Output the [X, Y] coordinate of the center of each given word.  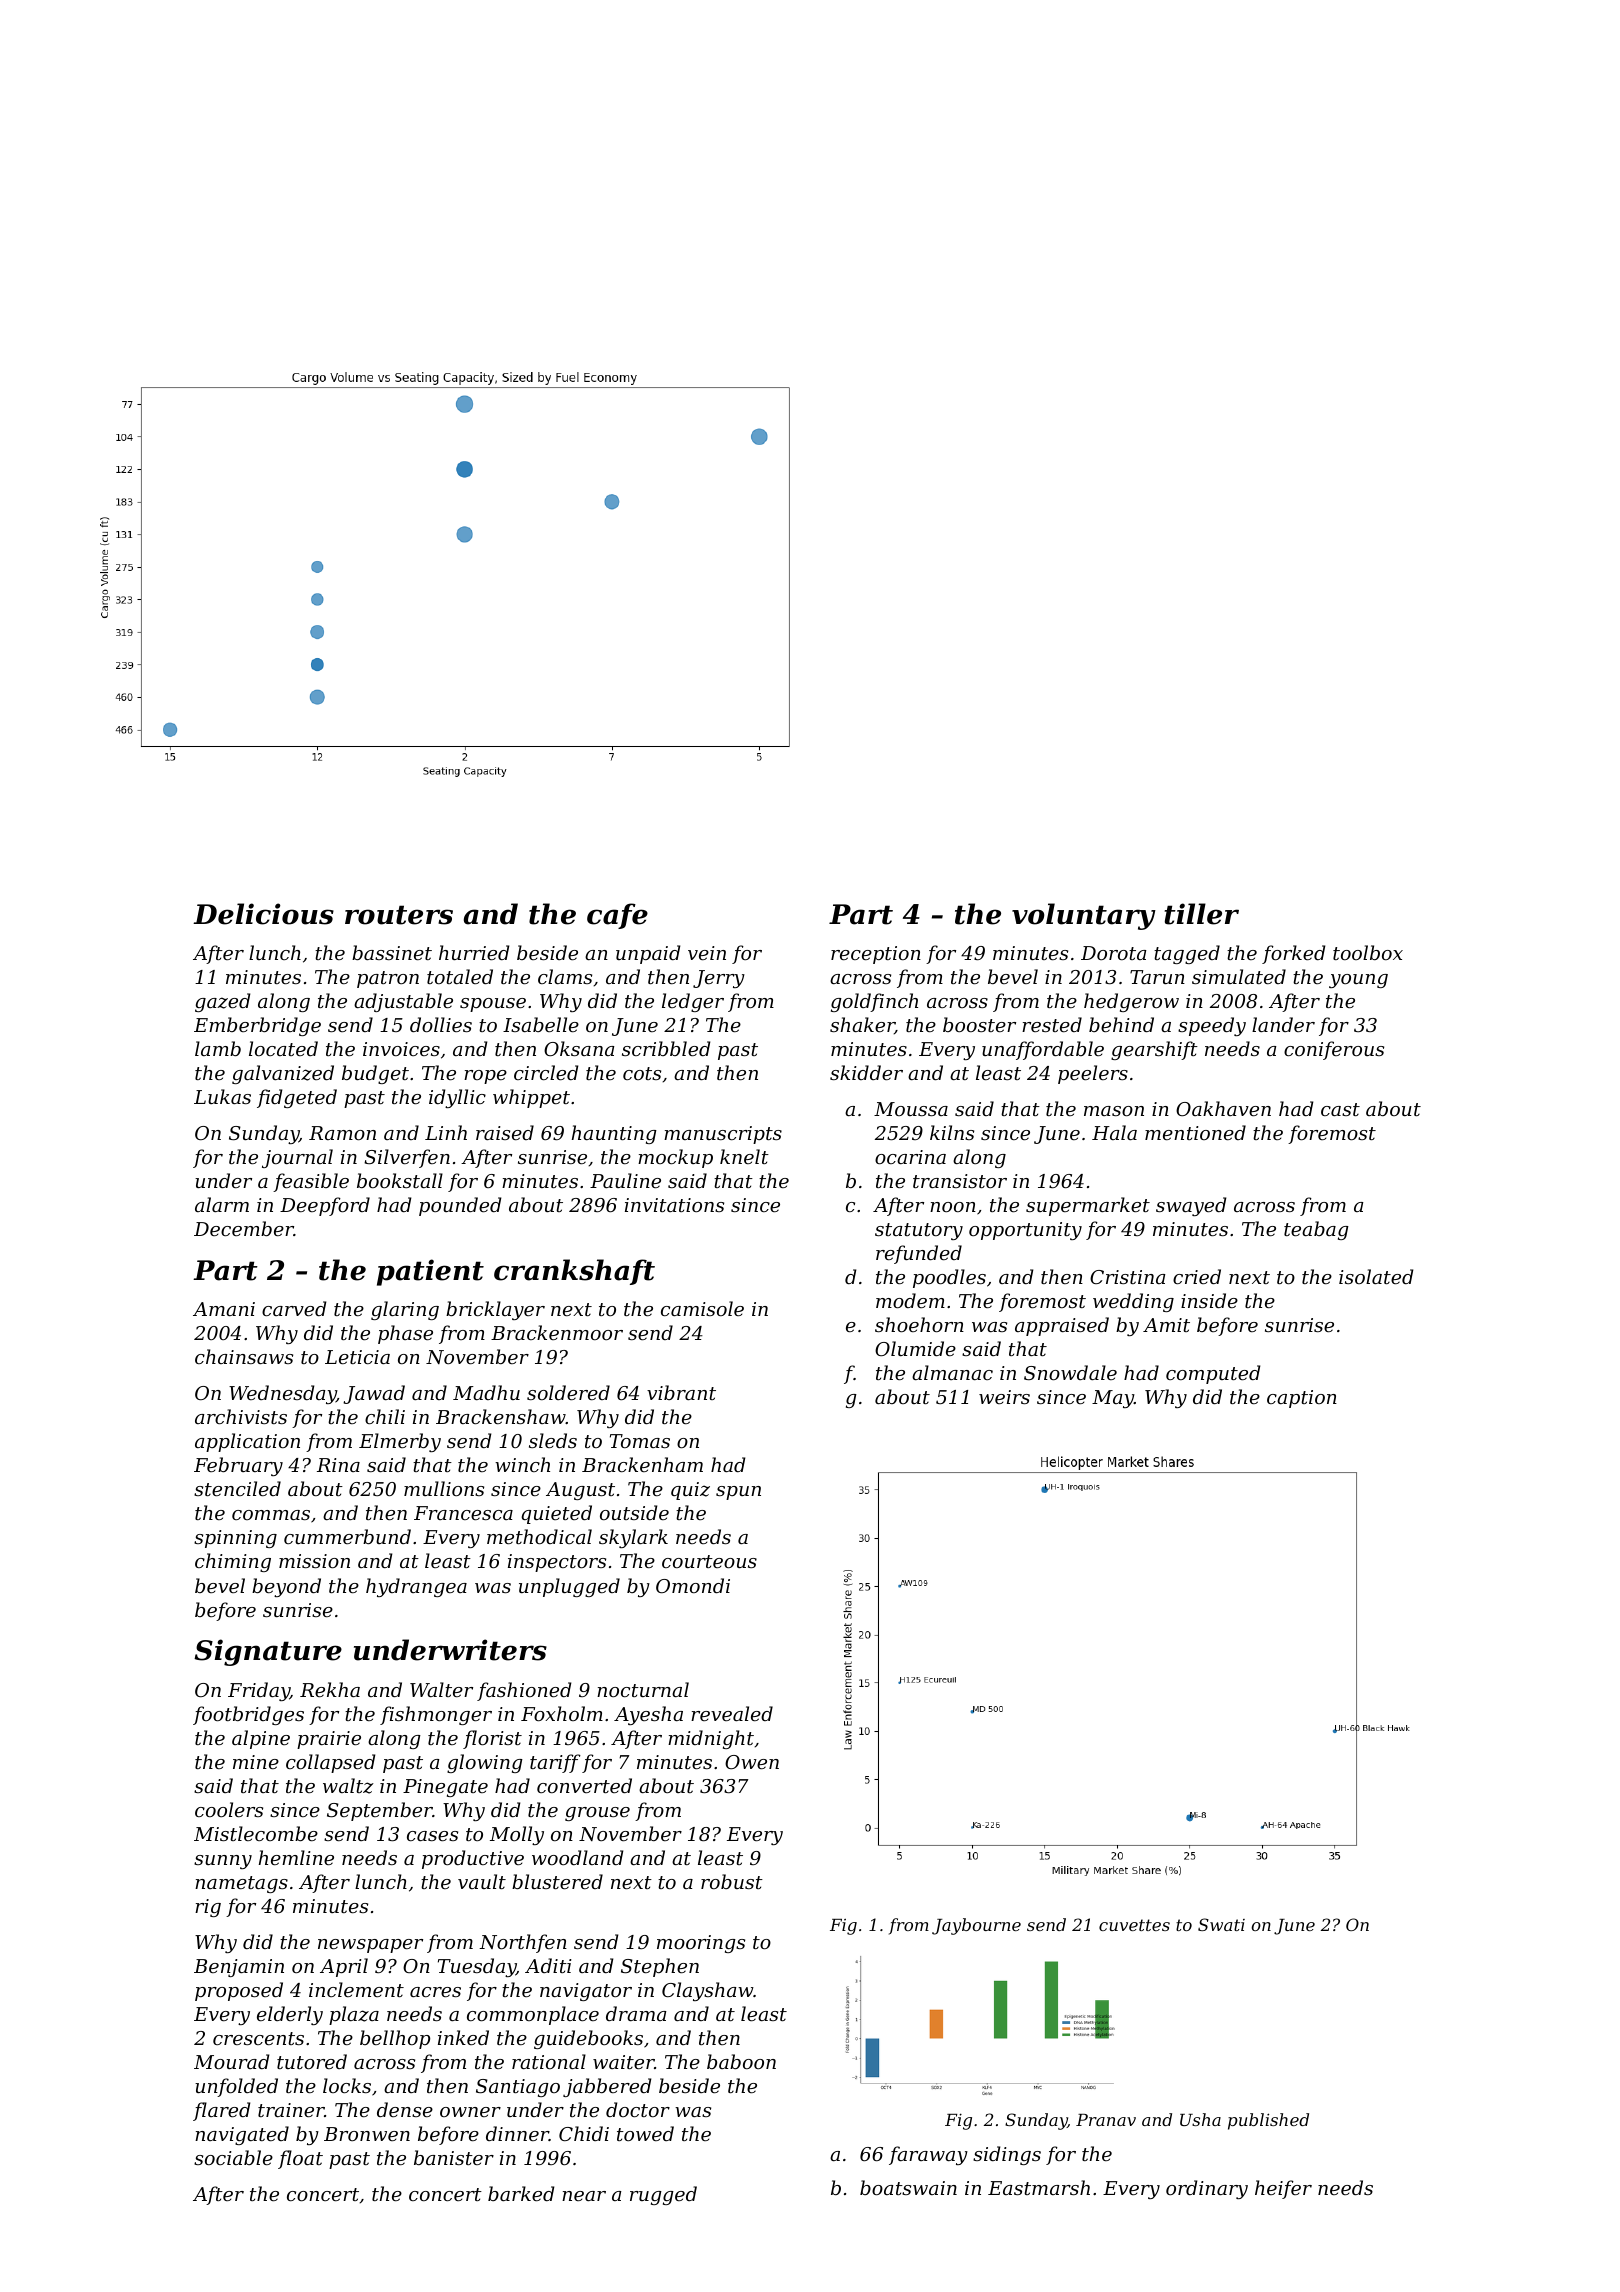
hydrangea [416, 1587]
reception [876, 955]
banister [454, 2157]
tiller [1202, 914]
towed [645, 2133]
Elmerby [400, 1442]
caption [1302, 1399]
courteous [709, 1561]
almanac [952, 1372]
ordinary [1207, 2189]
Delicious [263, 914]
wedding [1133, 1302]
